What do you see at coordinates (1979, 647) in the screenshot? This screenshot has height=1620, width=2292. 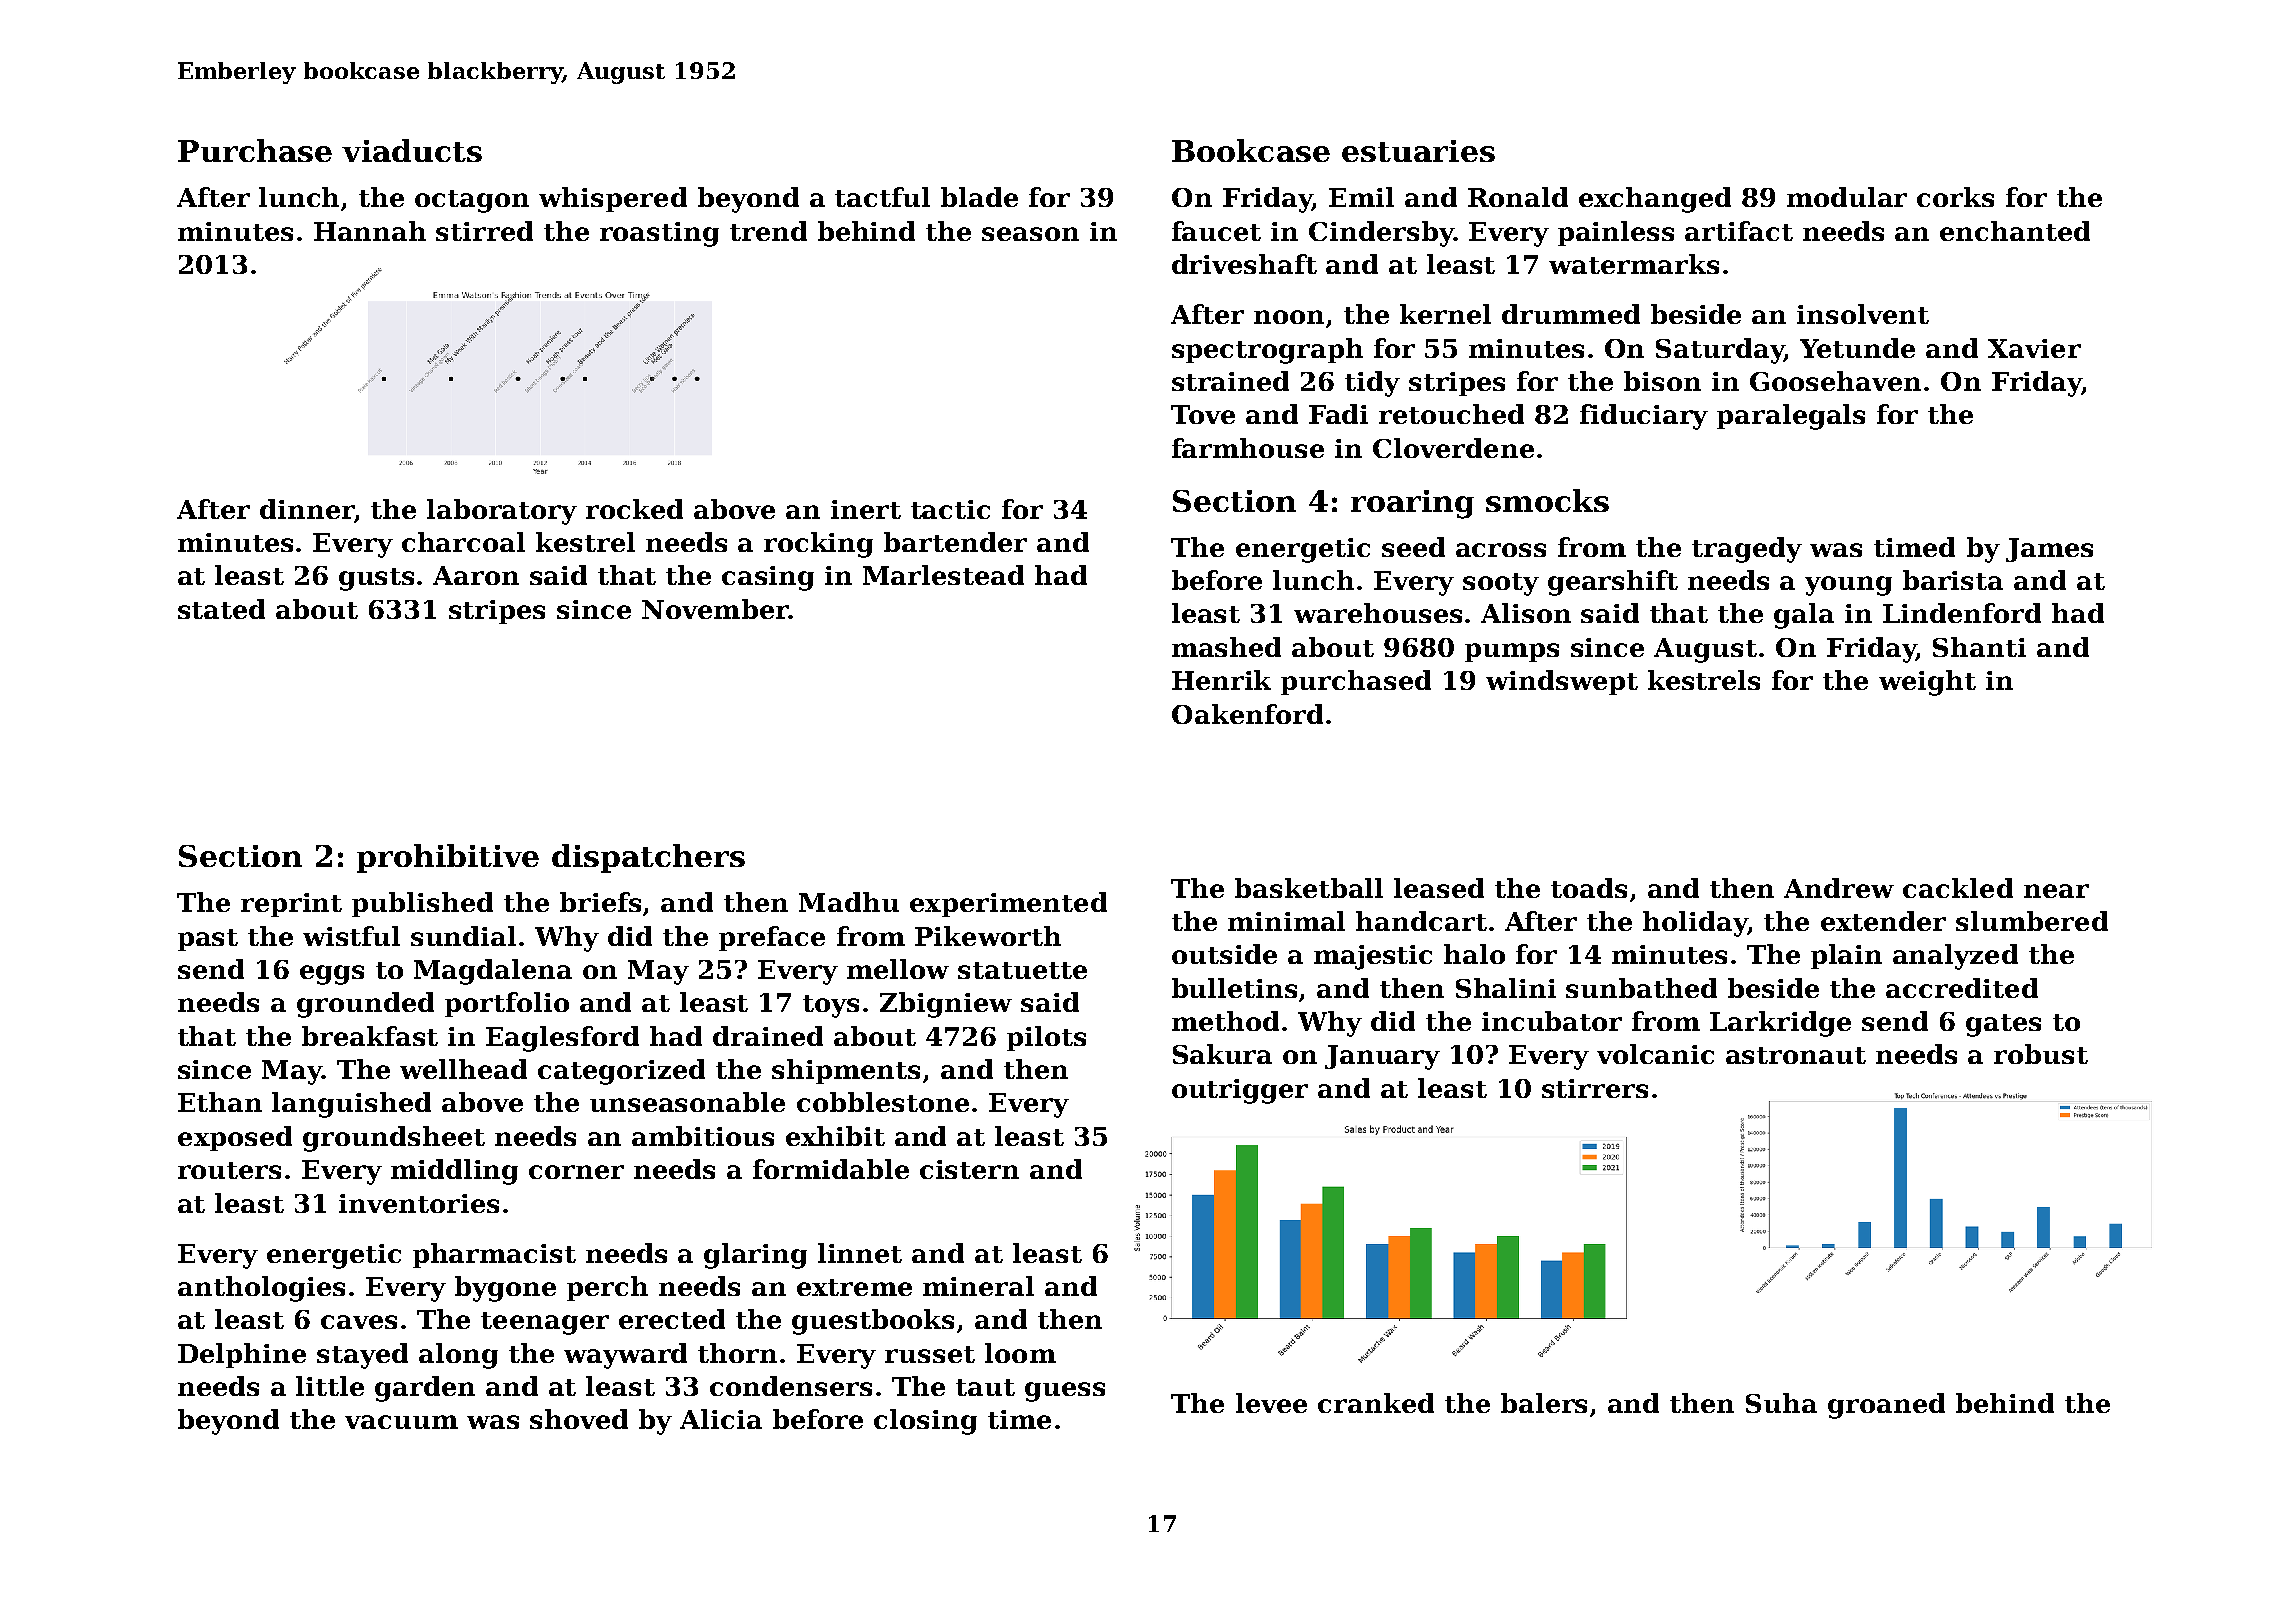 I see `Shanti` at bounding box center [1979, 647].
